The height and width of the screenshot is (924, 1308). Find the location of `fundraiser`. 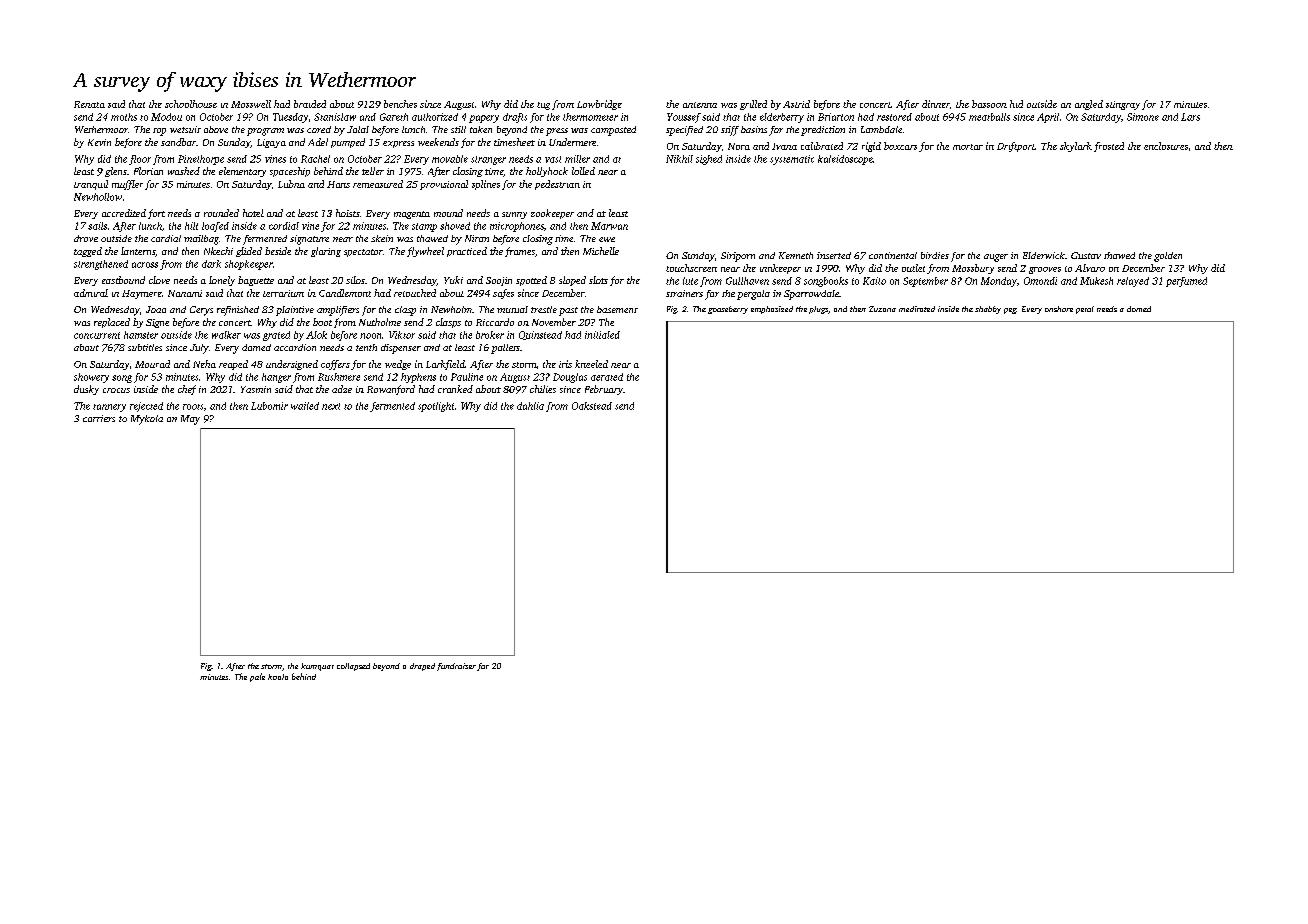

fundraiser is located at coordinates (456, 667).
